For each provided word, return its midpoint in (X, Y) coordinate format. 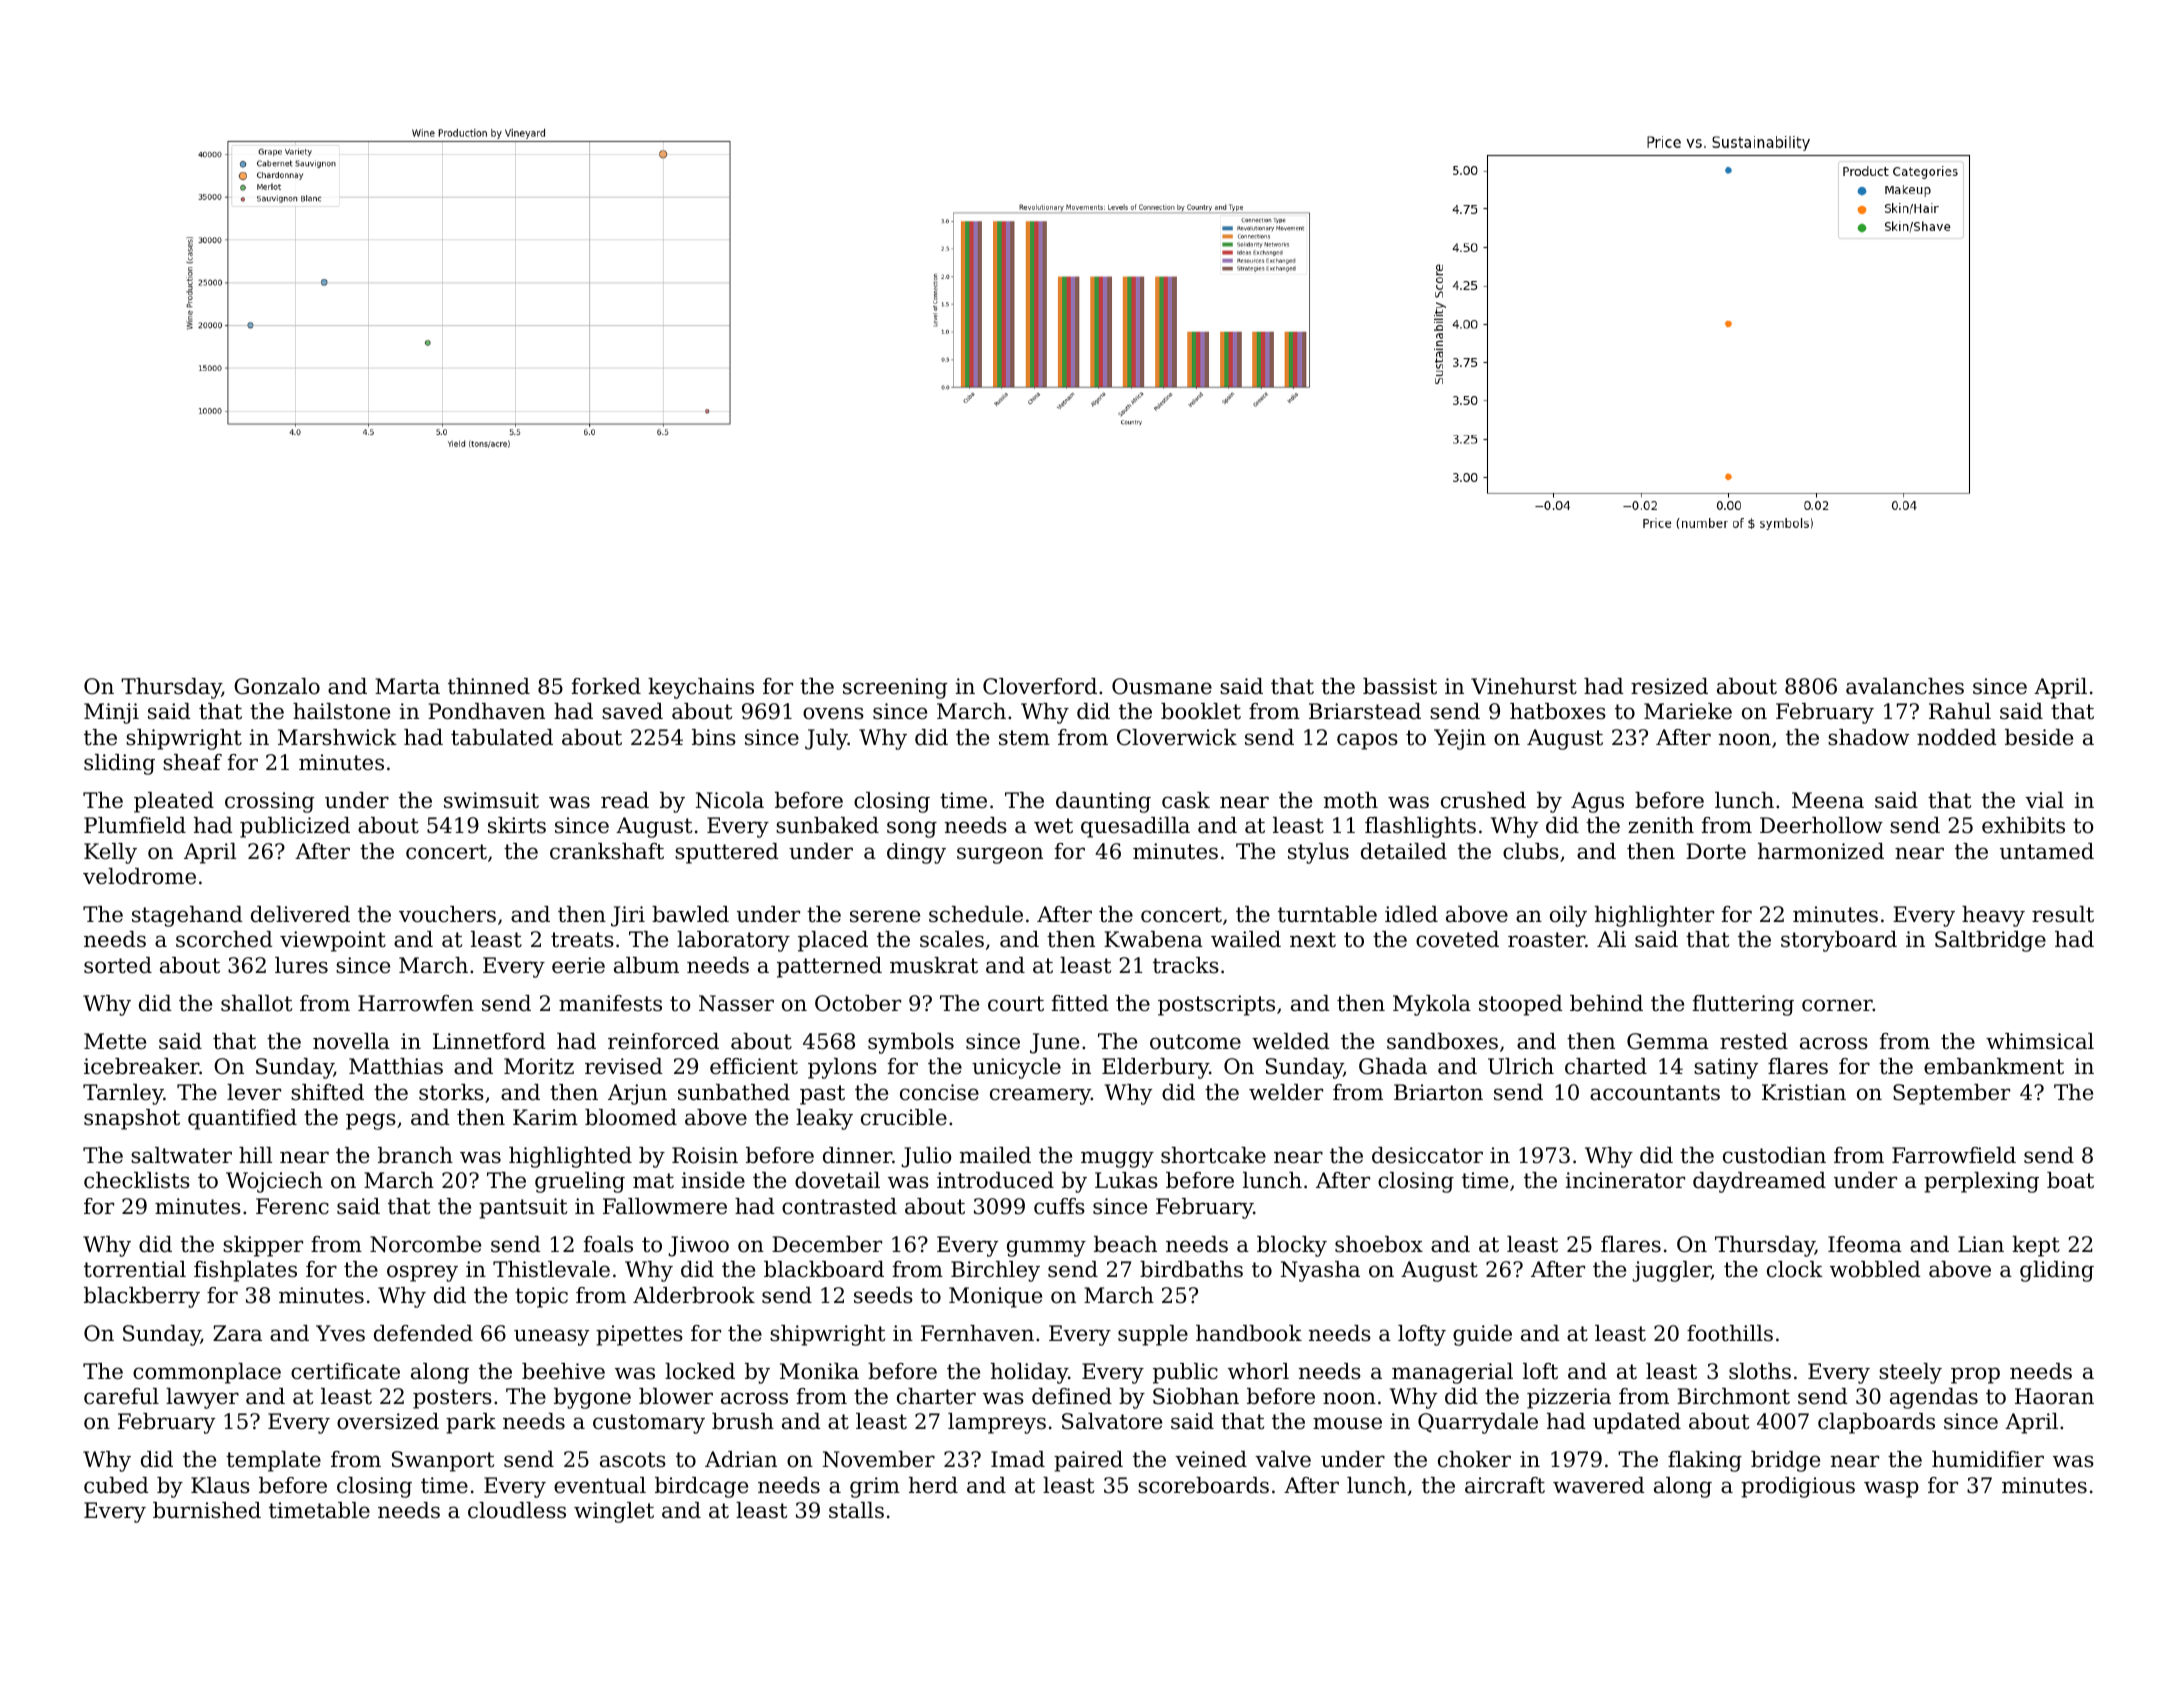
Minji (111, 713)
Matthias (396, 1066)
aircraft (1505, 1485)
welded (1291, 1041)
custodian (1774, 1155)
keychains (701, 688)
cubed (116, 1485)
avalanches (1905, 686)
